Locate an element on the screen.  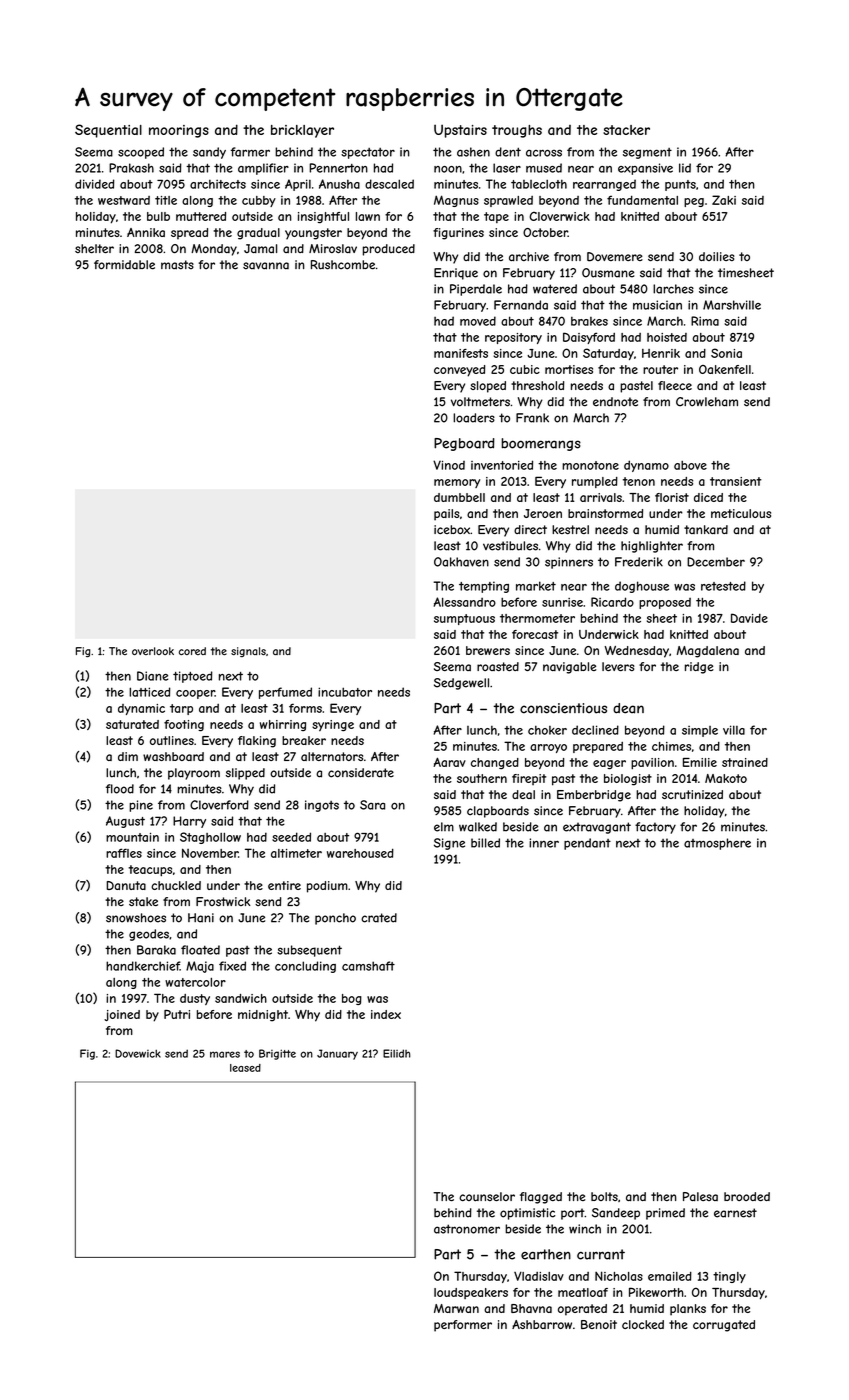
stake is located at coordinates (143, 901).
